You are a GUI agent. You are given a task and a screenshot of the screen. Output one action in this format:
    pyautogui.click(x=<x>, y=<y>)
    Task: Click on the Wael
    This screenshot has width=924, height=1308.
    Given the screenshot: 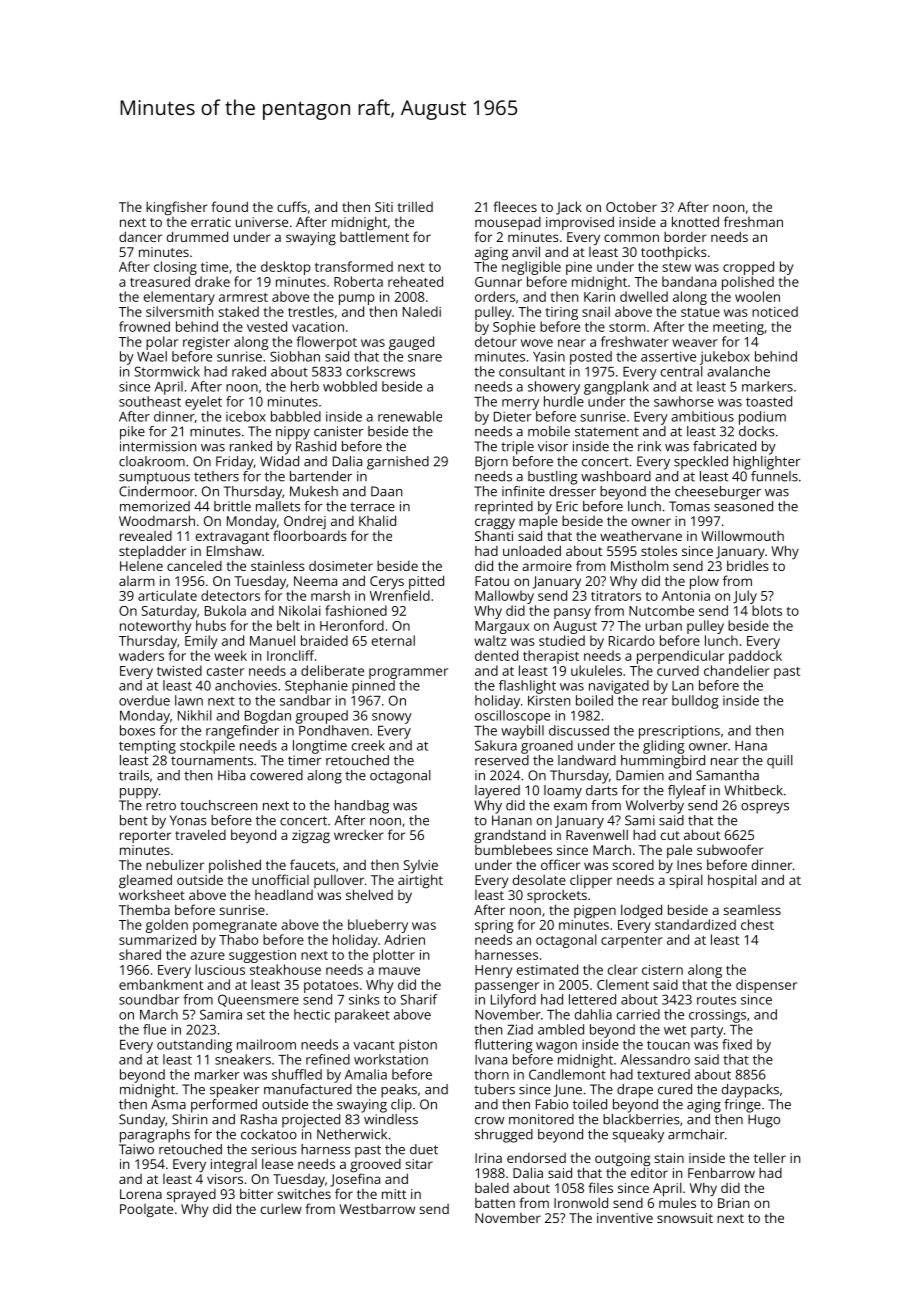 What is the action you would take?
    pyautogui.click(x=152, y=356)
